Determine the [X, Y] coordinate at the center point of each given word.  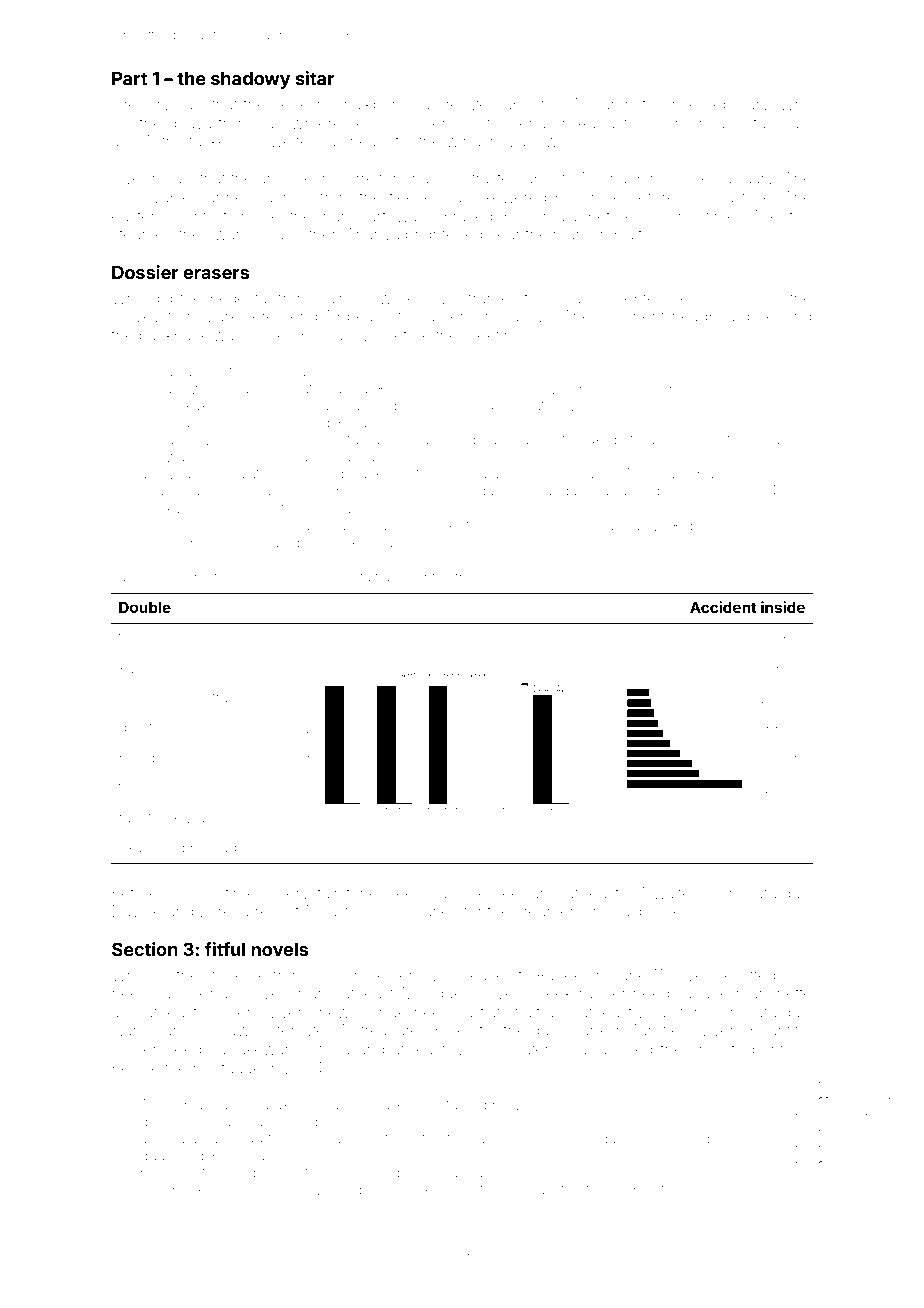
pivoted [657, 1191]
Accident [723, 607]
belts [280, 1189]
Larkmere [242, 316]
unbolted [572, 525]
